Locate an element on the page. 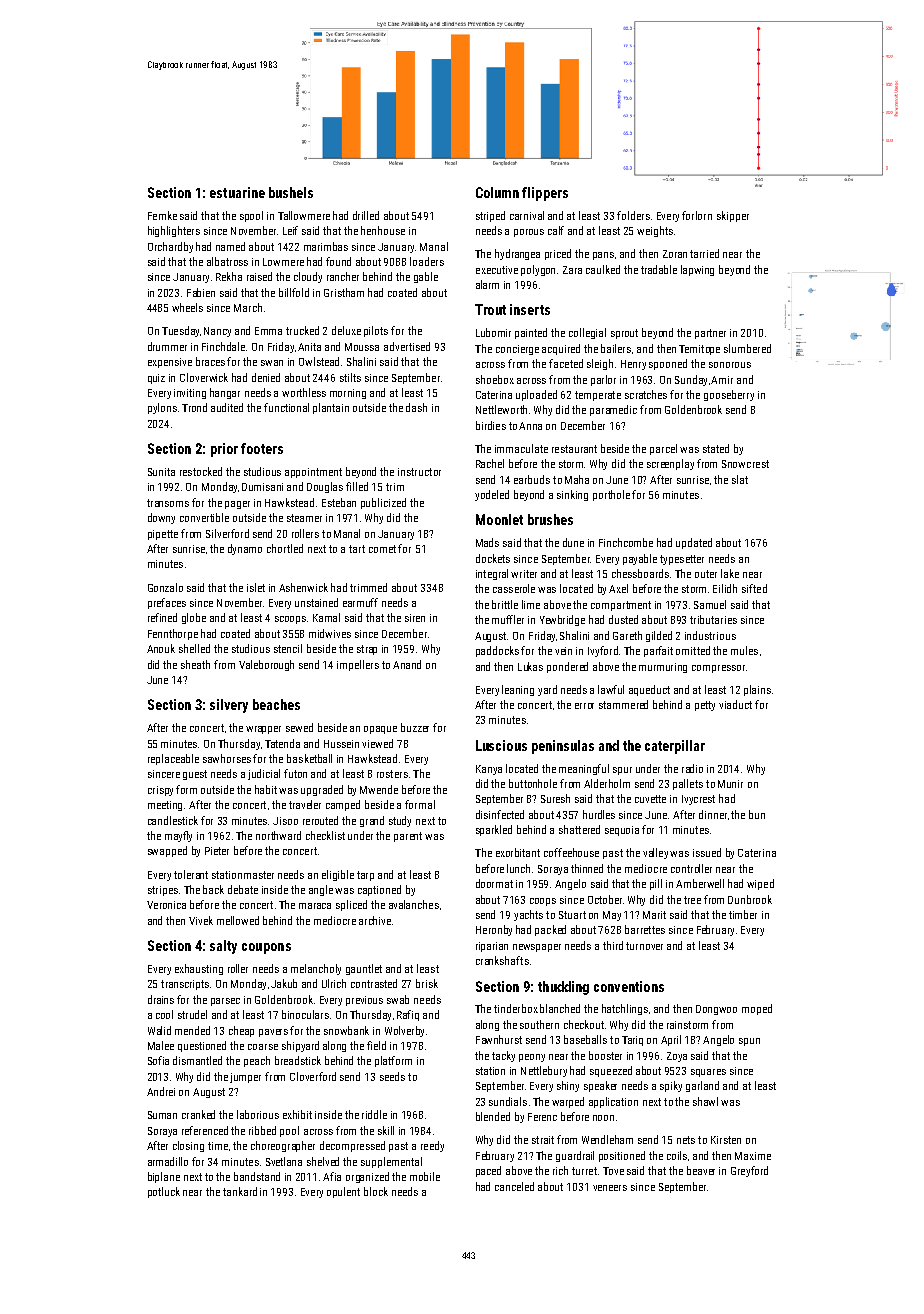  drains is located at coordinates (161, 999).
